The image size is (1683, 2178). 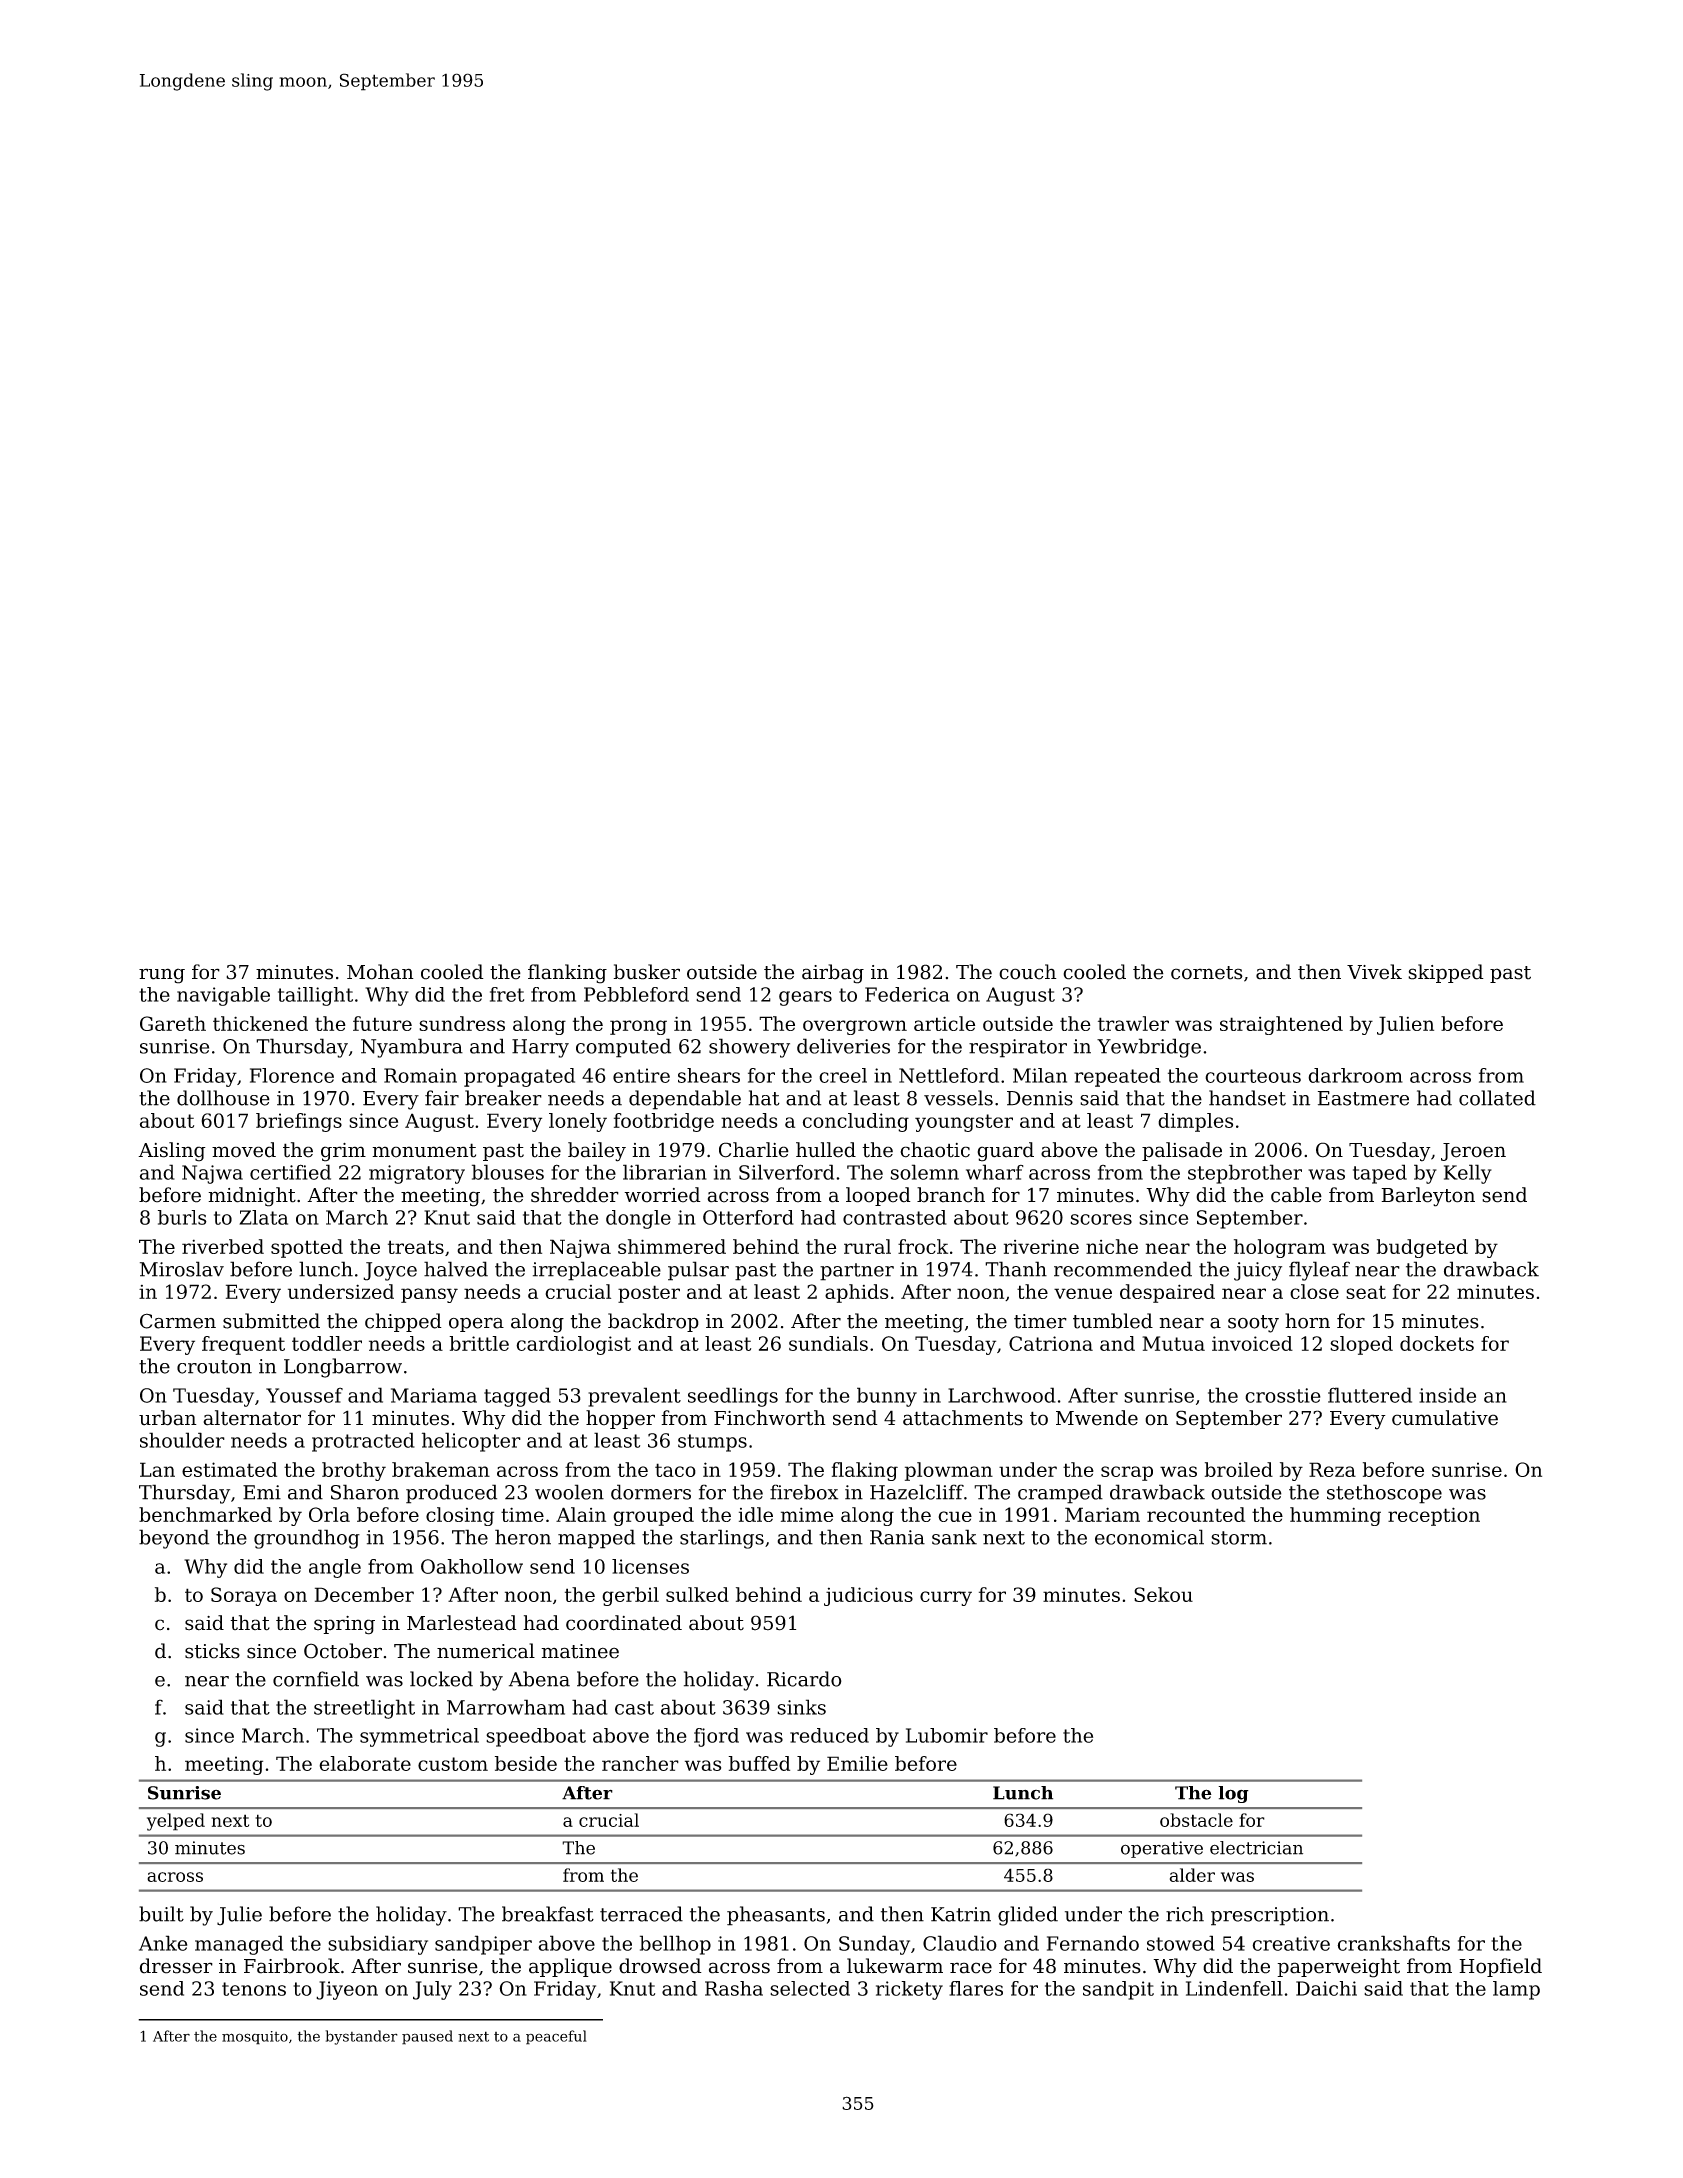 What do you see at coordinates (1446, 973) in the screenshot?
I see `skipped` at bounding box center [1446, 973].
